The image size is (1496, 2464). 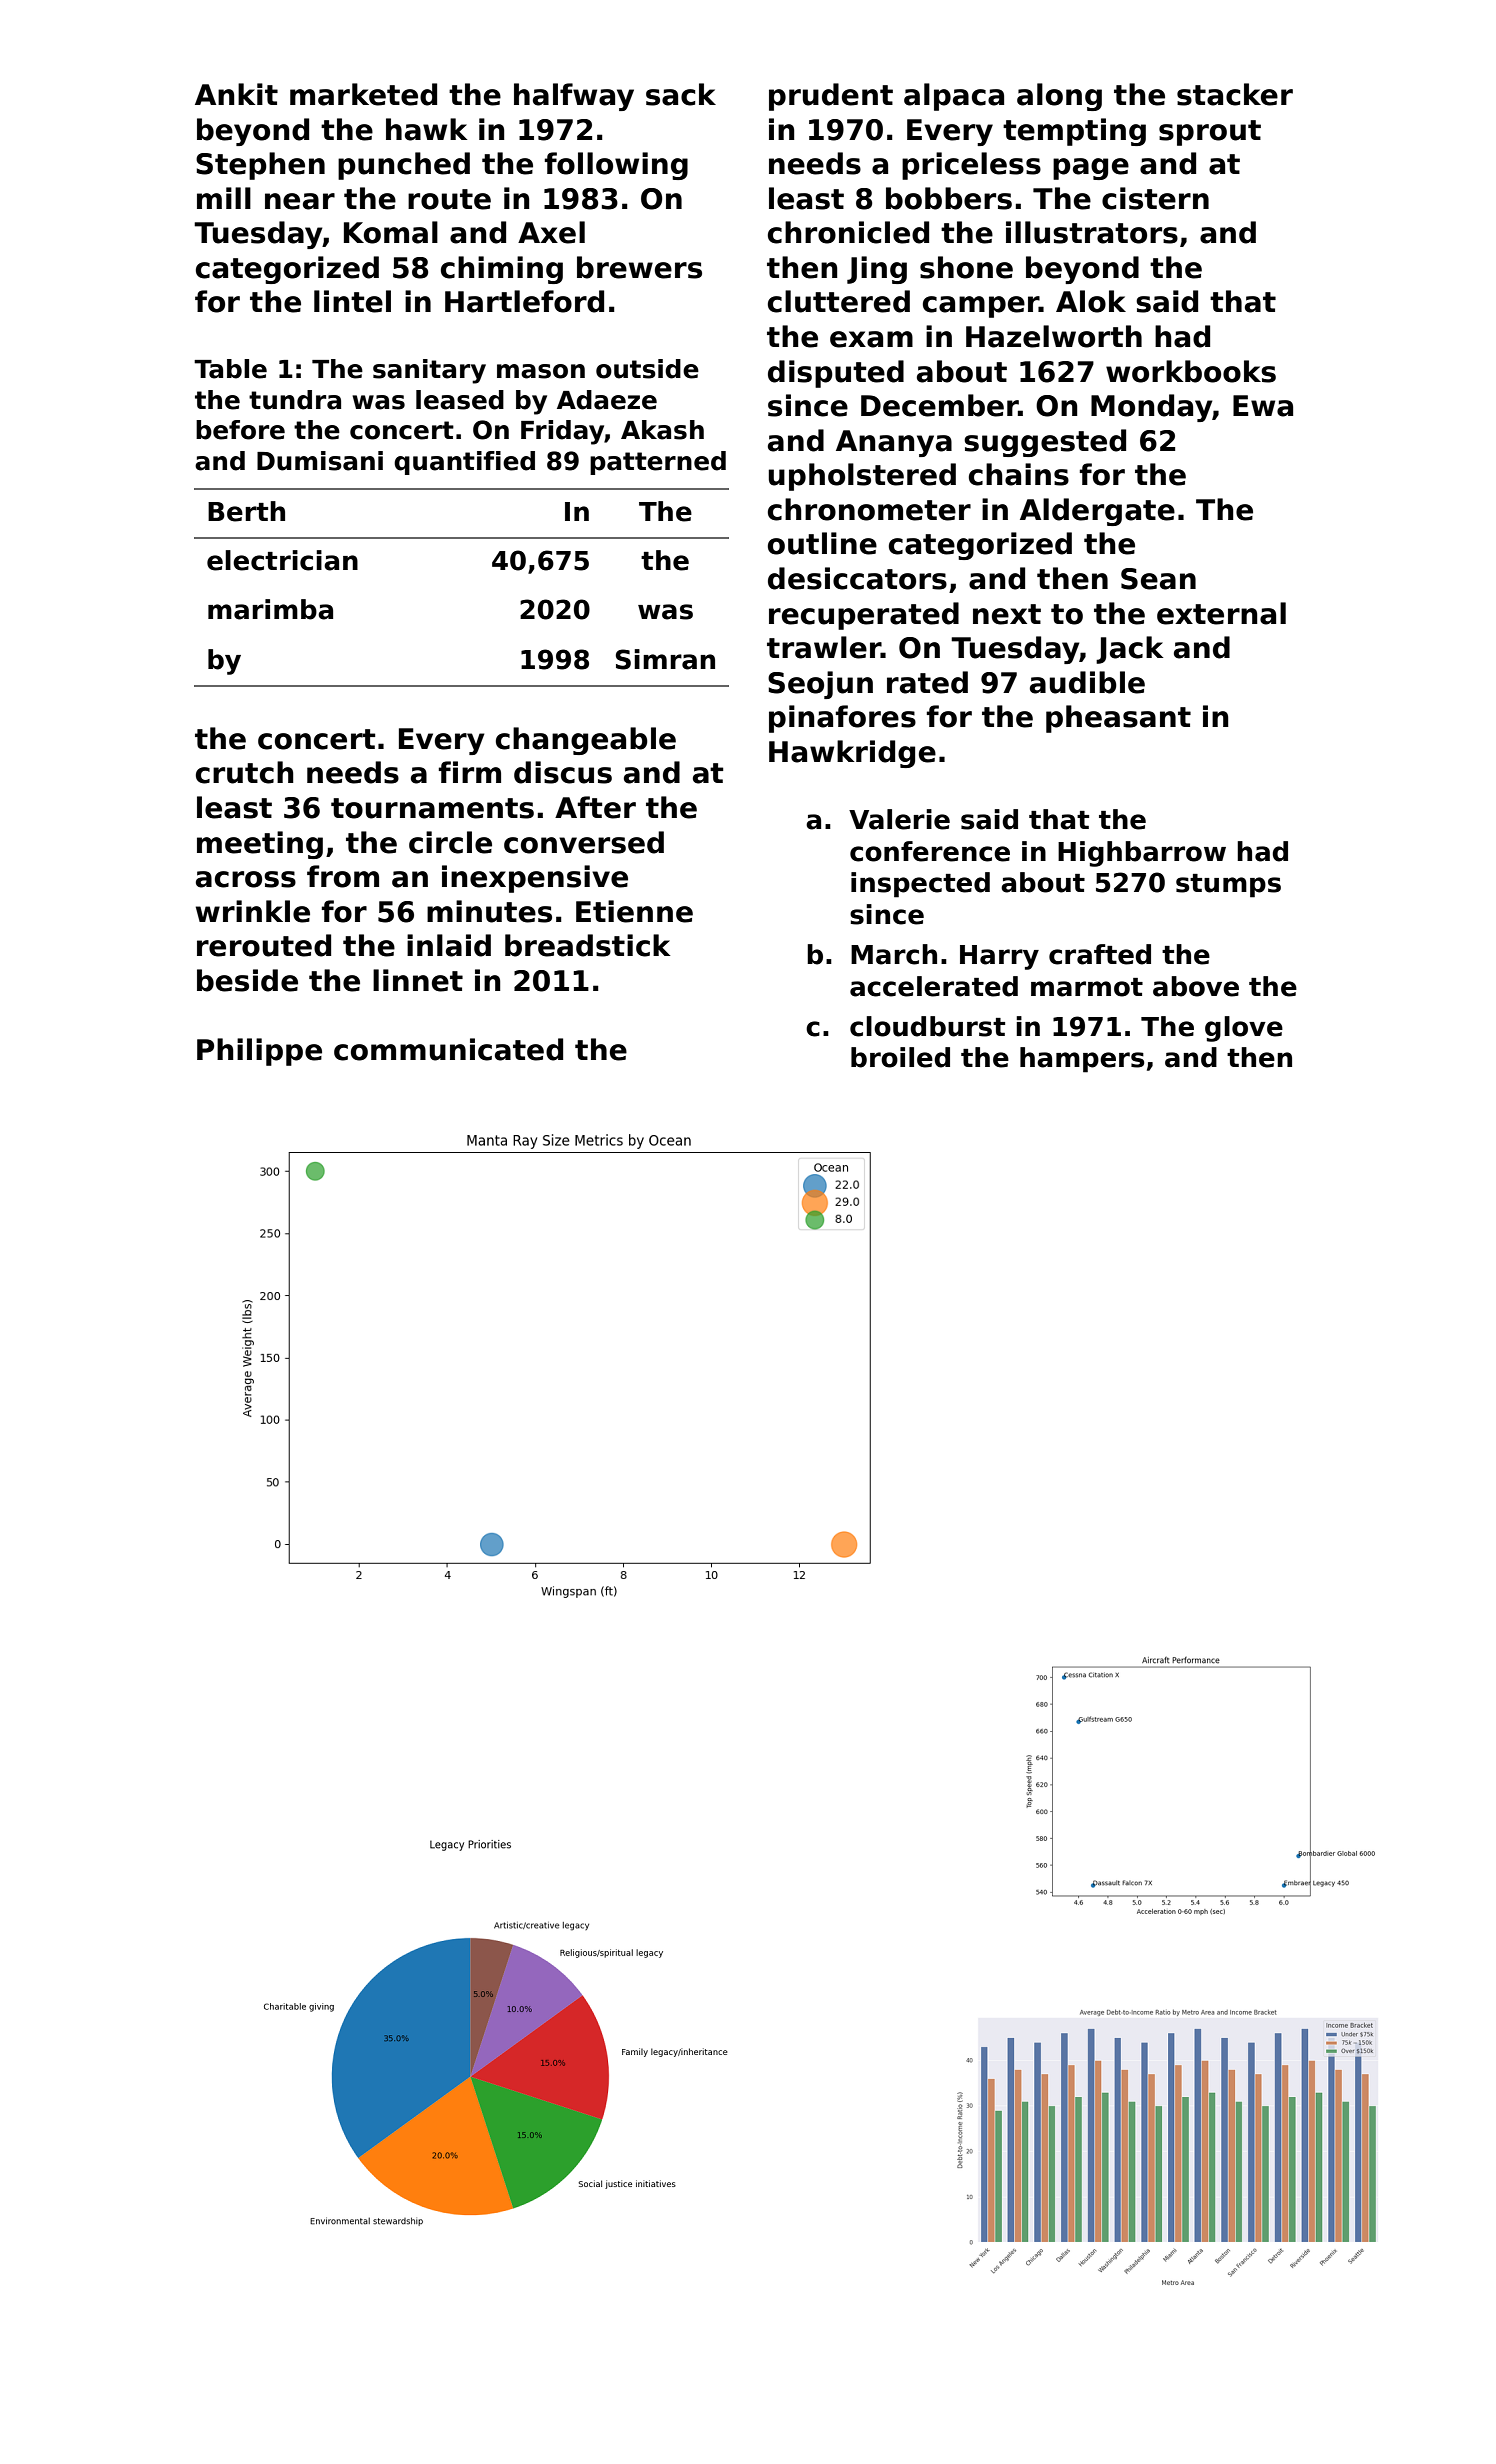 I want to click on sack, so click(x=681, y=94).
